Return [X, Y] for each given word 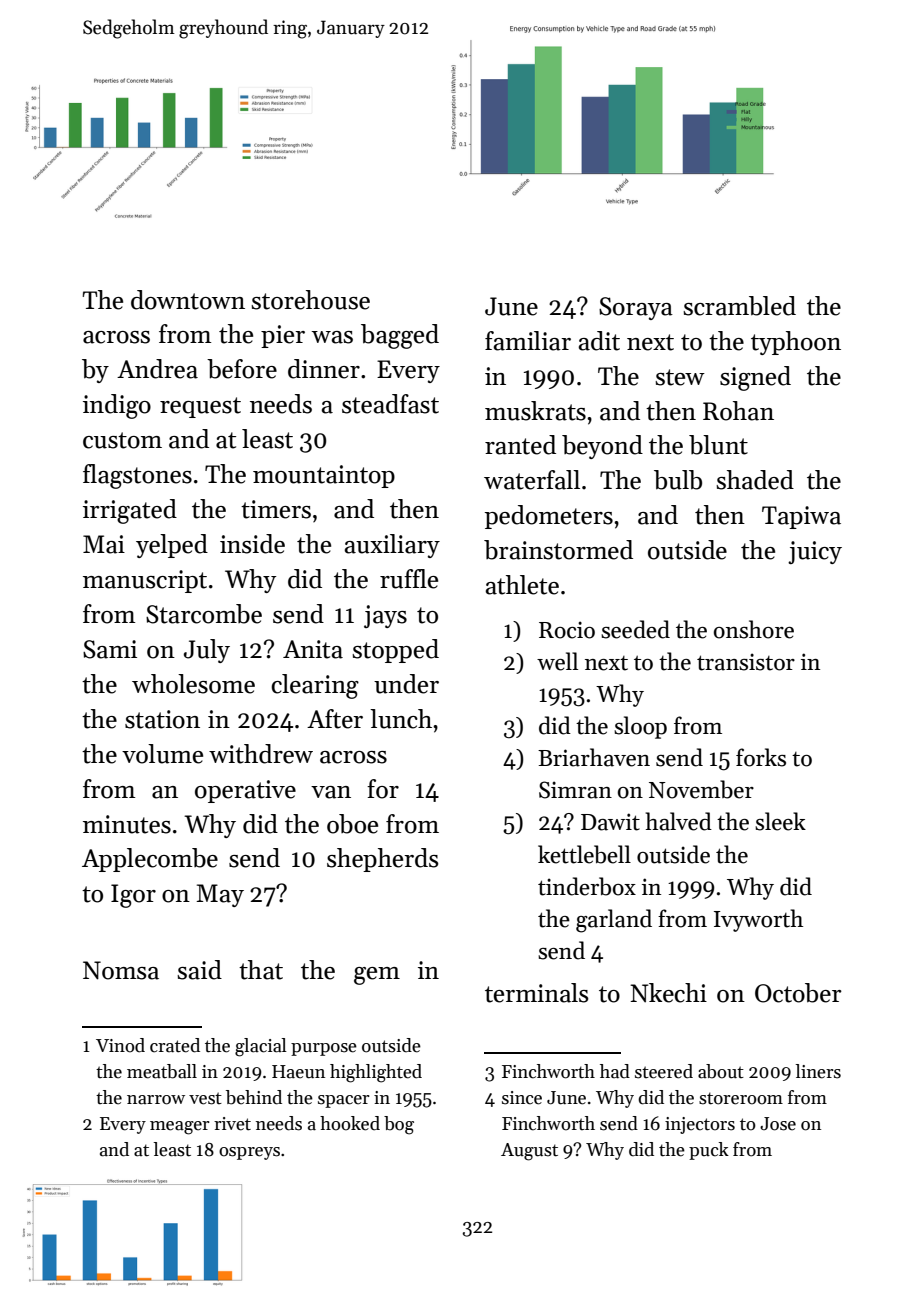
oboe [352, 824]
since [522, 1098]
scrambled [739, 306]
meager [180, 1128]
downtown [188, 300]
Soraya [636, 308]
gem [377, 976]
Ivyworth [758, 920]
